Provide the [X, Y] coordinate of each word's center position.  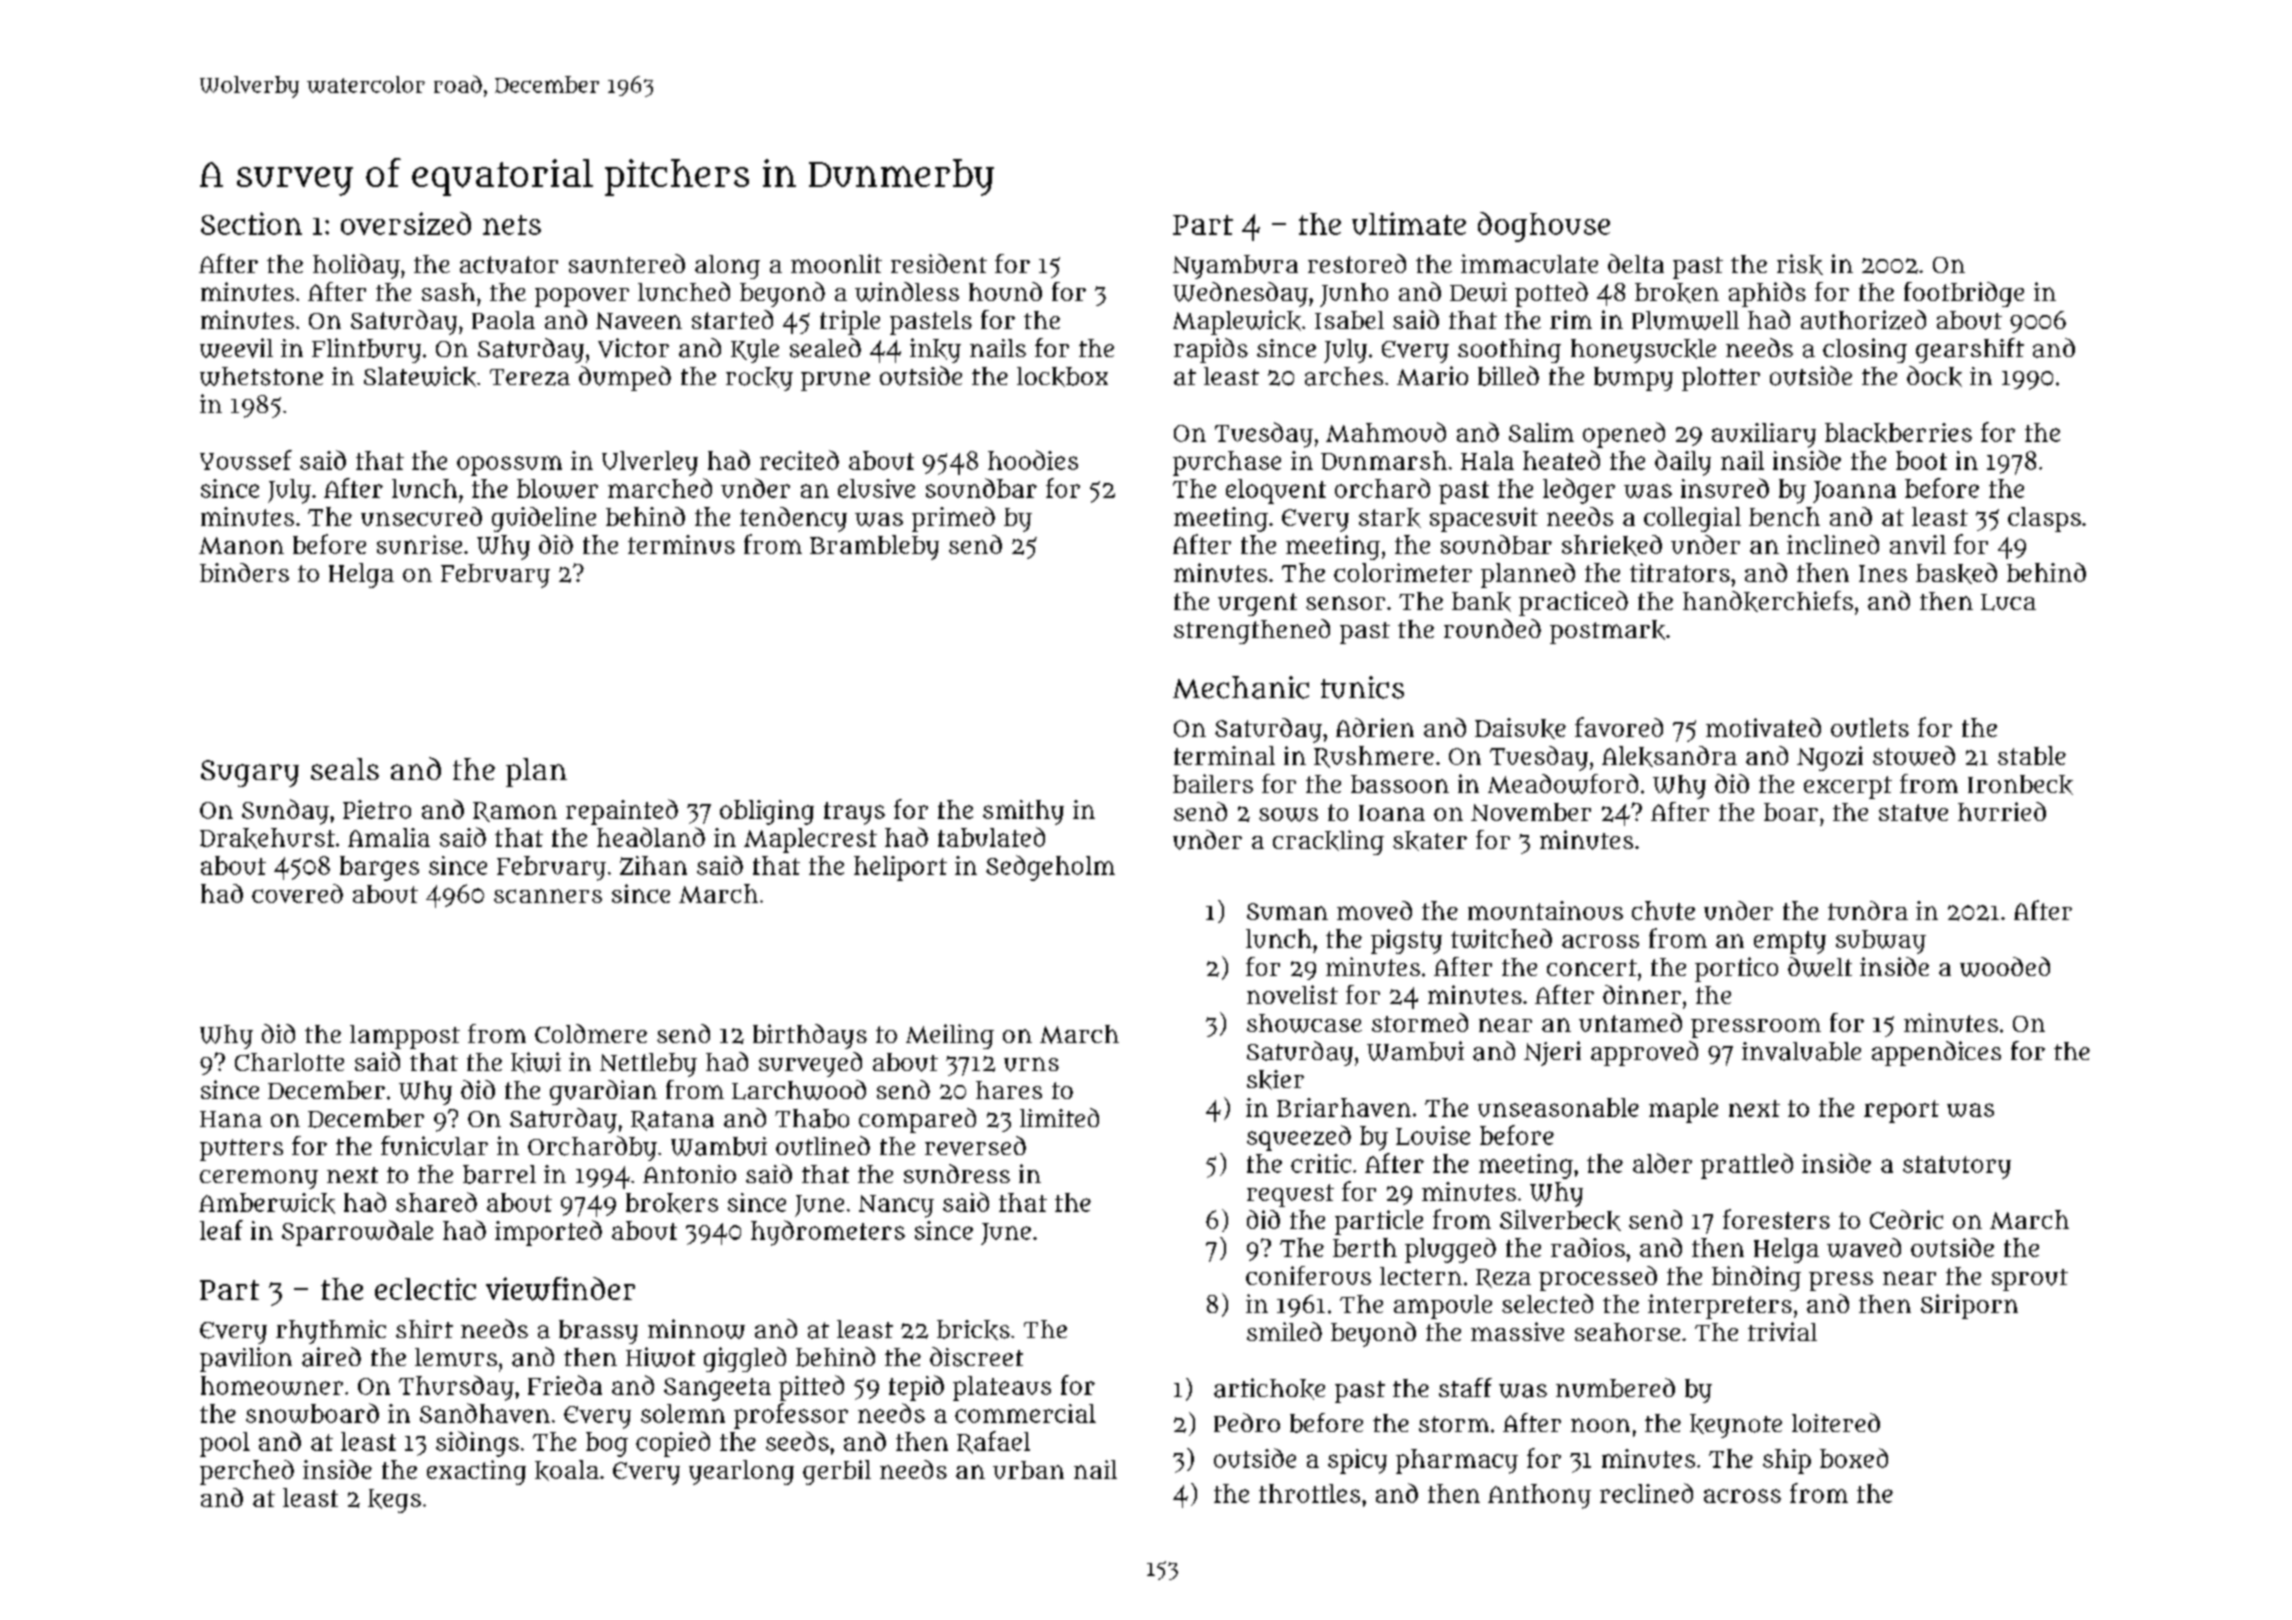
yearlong [741, 1472]
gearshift [1970, 350]
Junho [1354, 295]
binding [1756, 1278]
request [1290, 1195]
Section [251, 223]
